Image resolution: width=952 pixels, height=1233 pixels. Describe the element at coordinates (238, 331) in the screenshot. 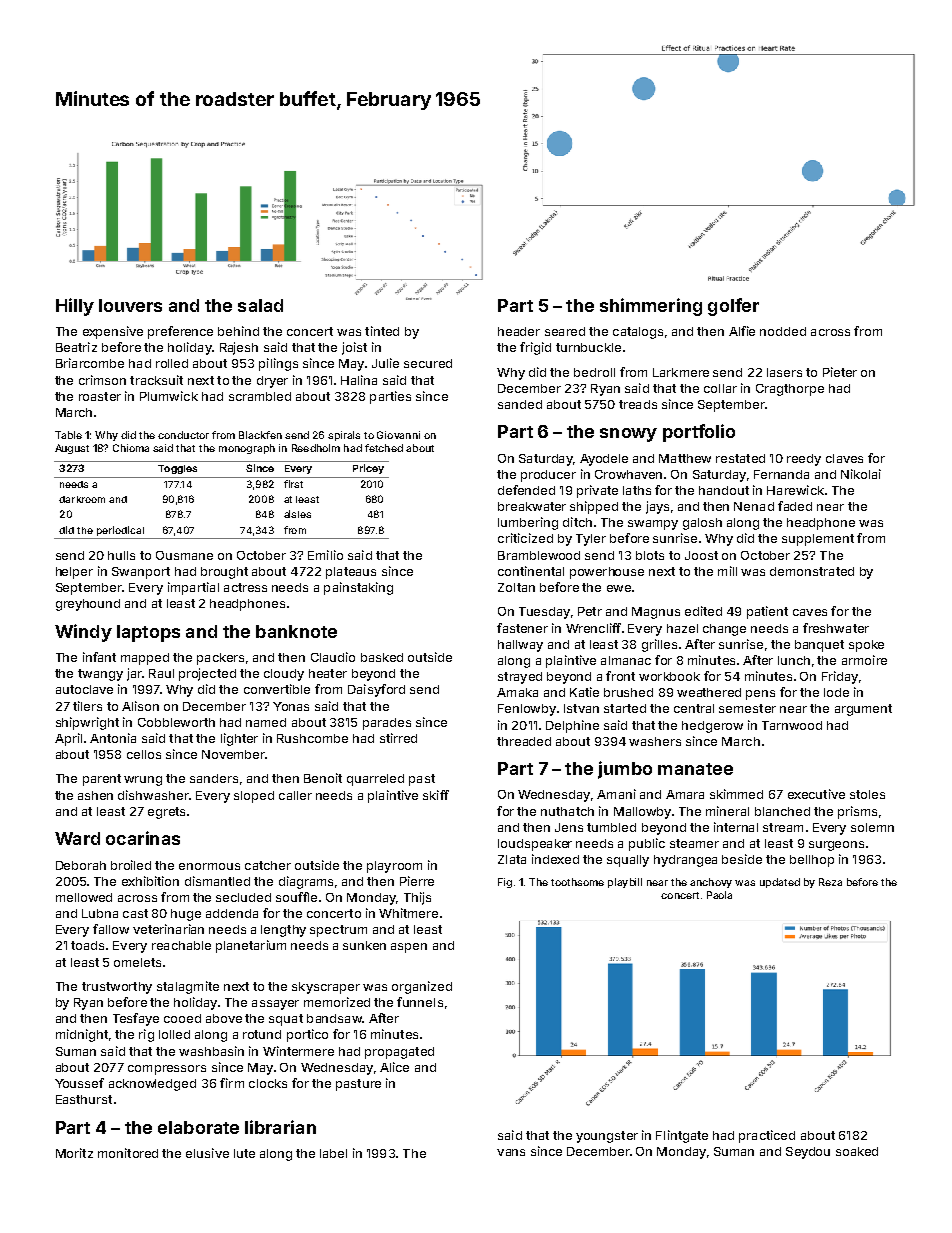

I see `behind` at that location.
